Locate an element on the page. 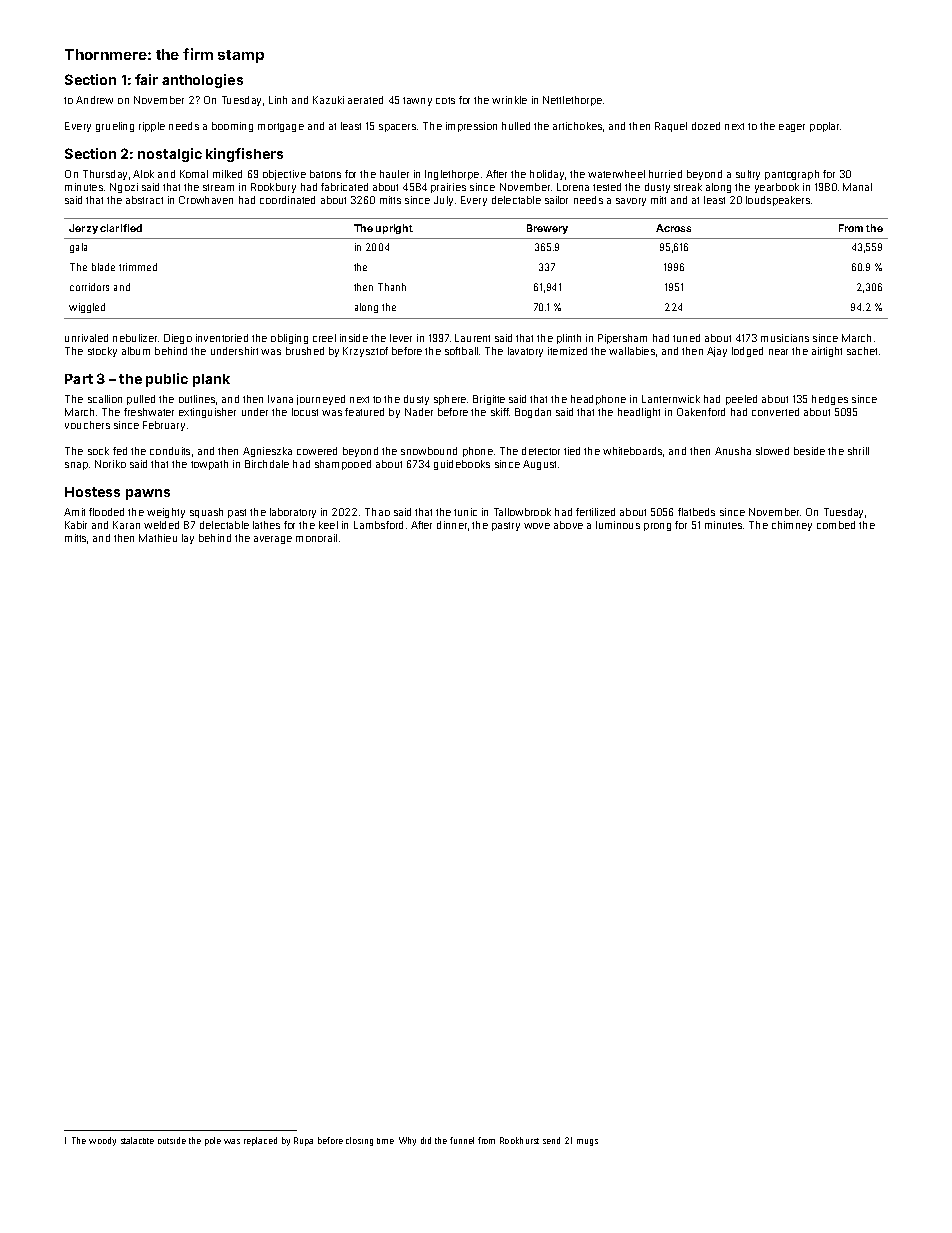 The height and width of the page is (1233, 952). fair is located at coordinates (146, 79).
